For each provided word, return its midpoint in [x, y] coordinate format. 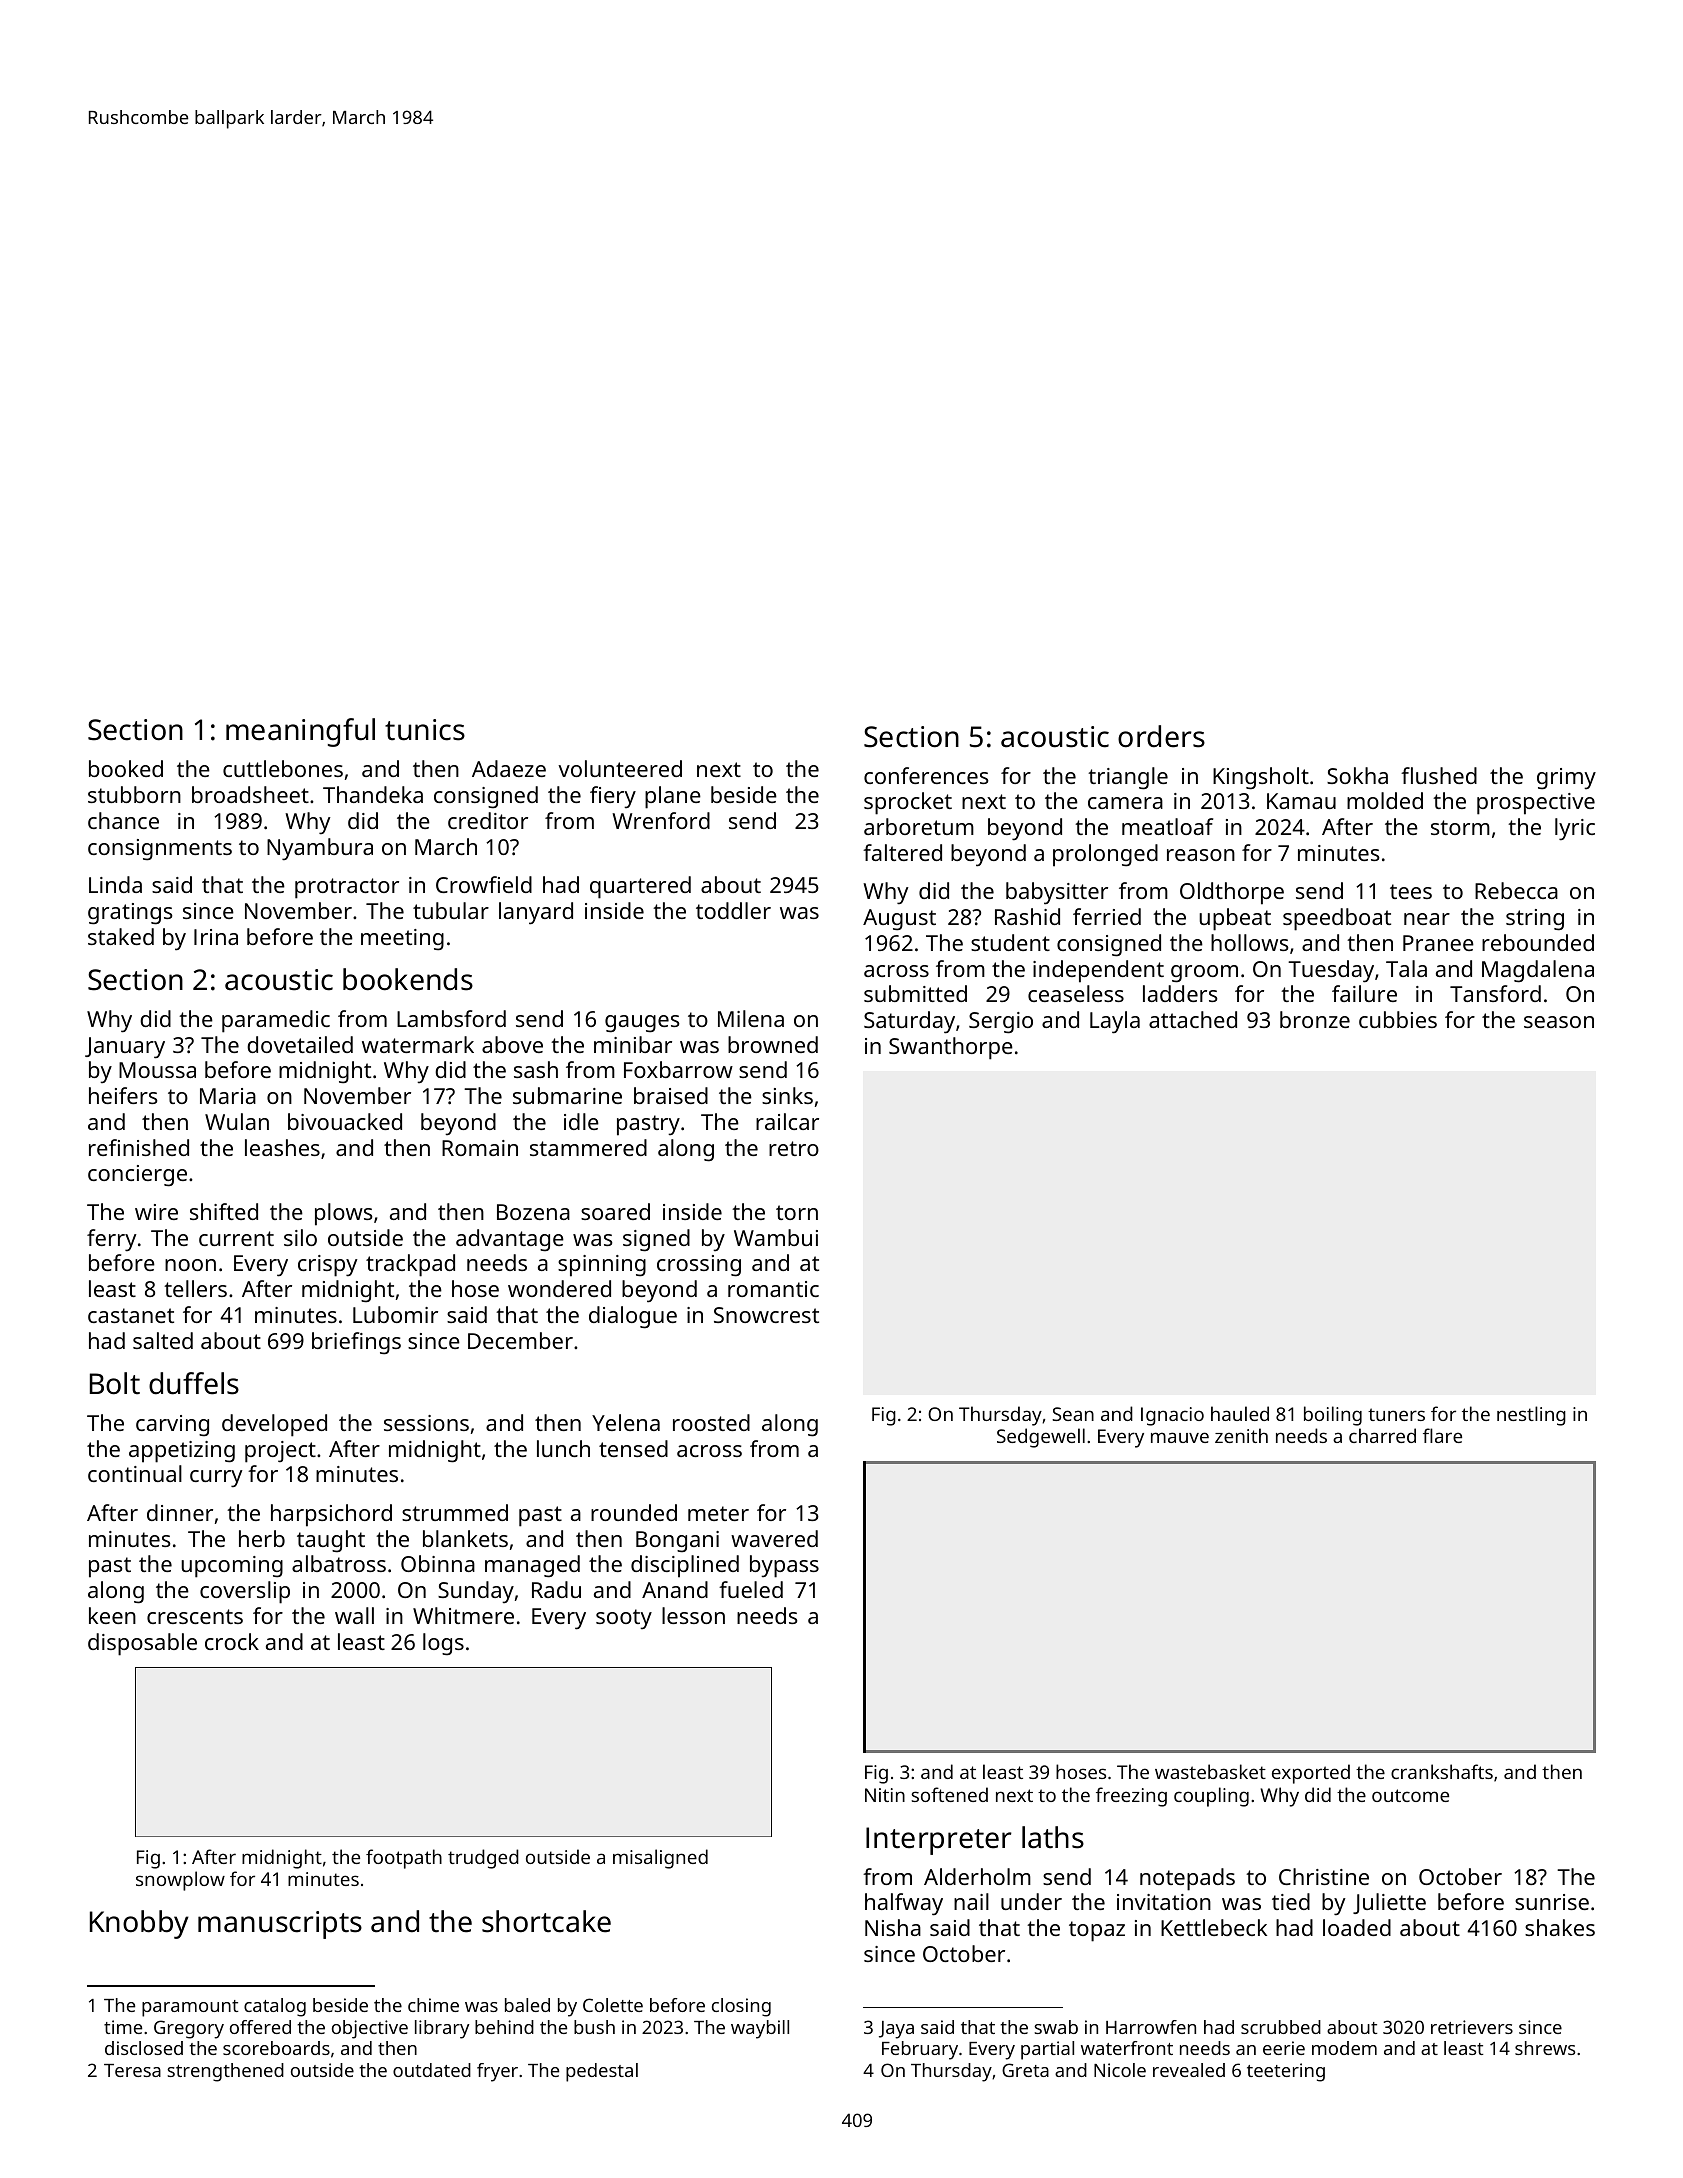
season [1559, 1022]
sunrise [1552, 1902]
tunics [425, 730]
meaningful [300, 732]
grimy [1566, 779]
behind [504, 2027]
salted [163, 1340]
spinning [602, 1266]
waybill [760, 2029]
